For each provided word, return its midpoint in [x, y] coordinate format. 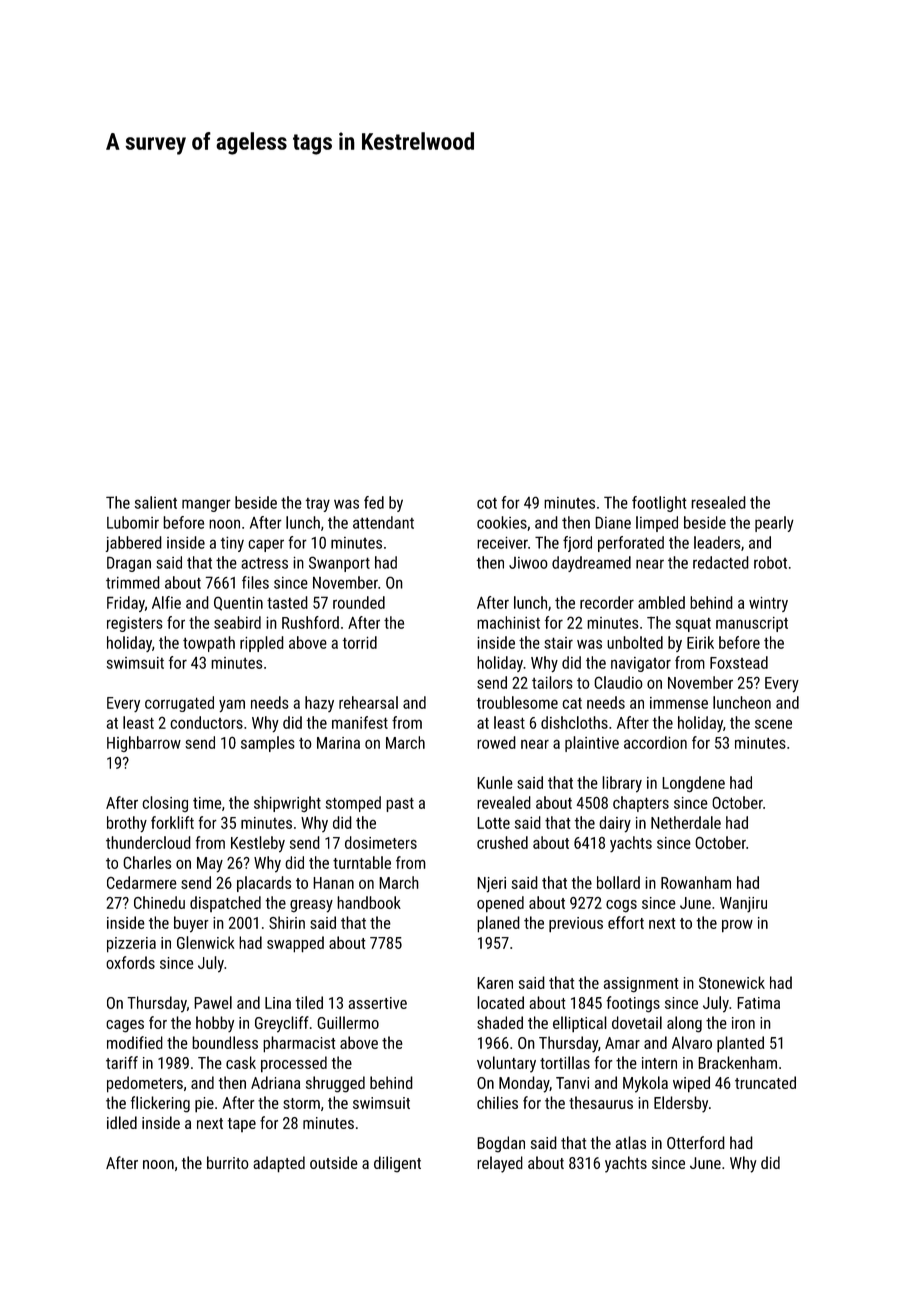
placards [264, 884]
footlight [659, 504]
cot [487, 503]
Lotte [493, 823]
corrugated [179, 704]
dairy [615, 824]
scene [773, 724]
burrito [228, 1162]
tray [318, 505]
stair [558, 643]
